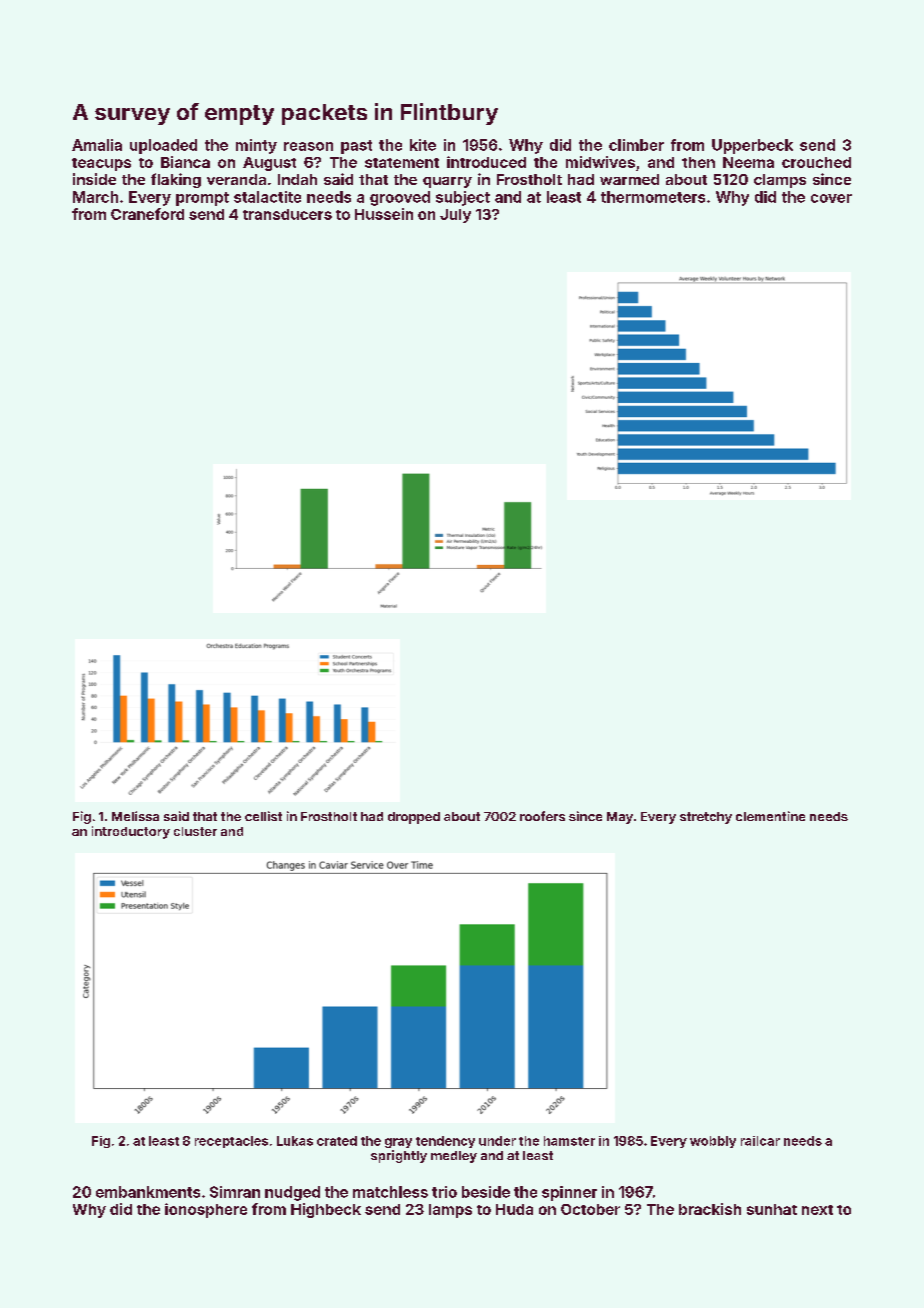  I want to click on reason, so click(308, 146).
